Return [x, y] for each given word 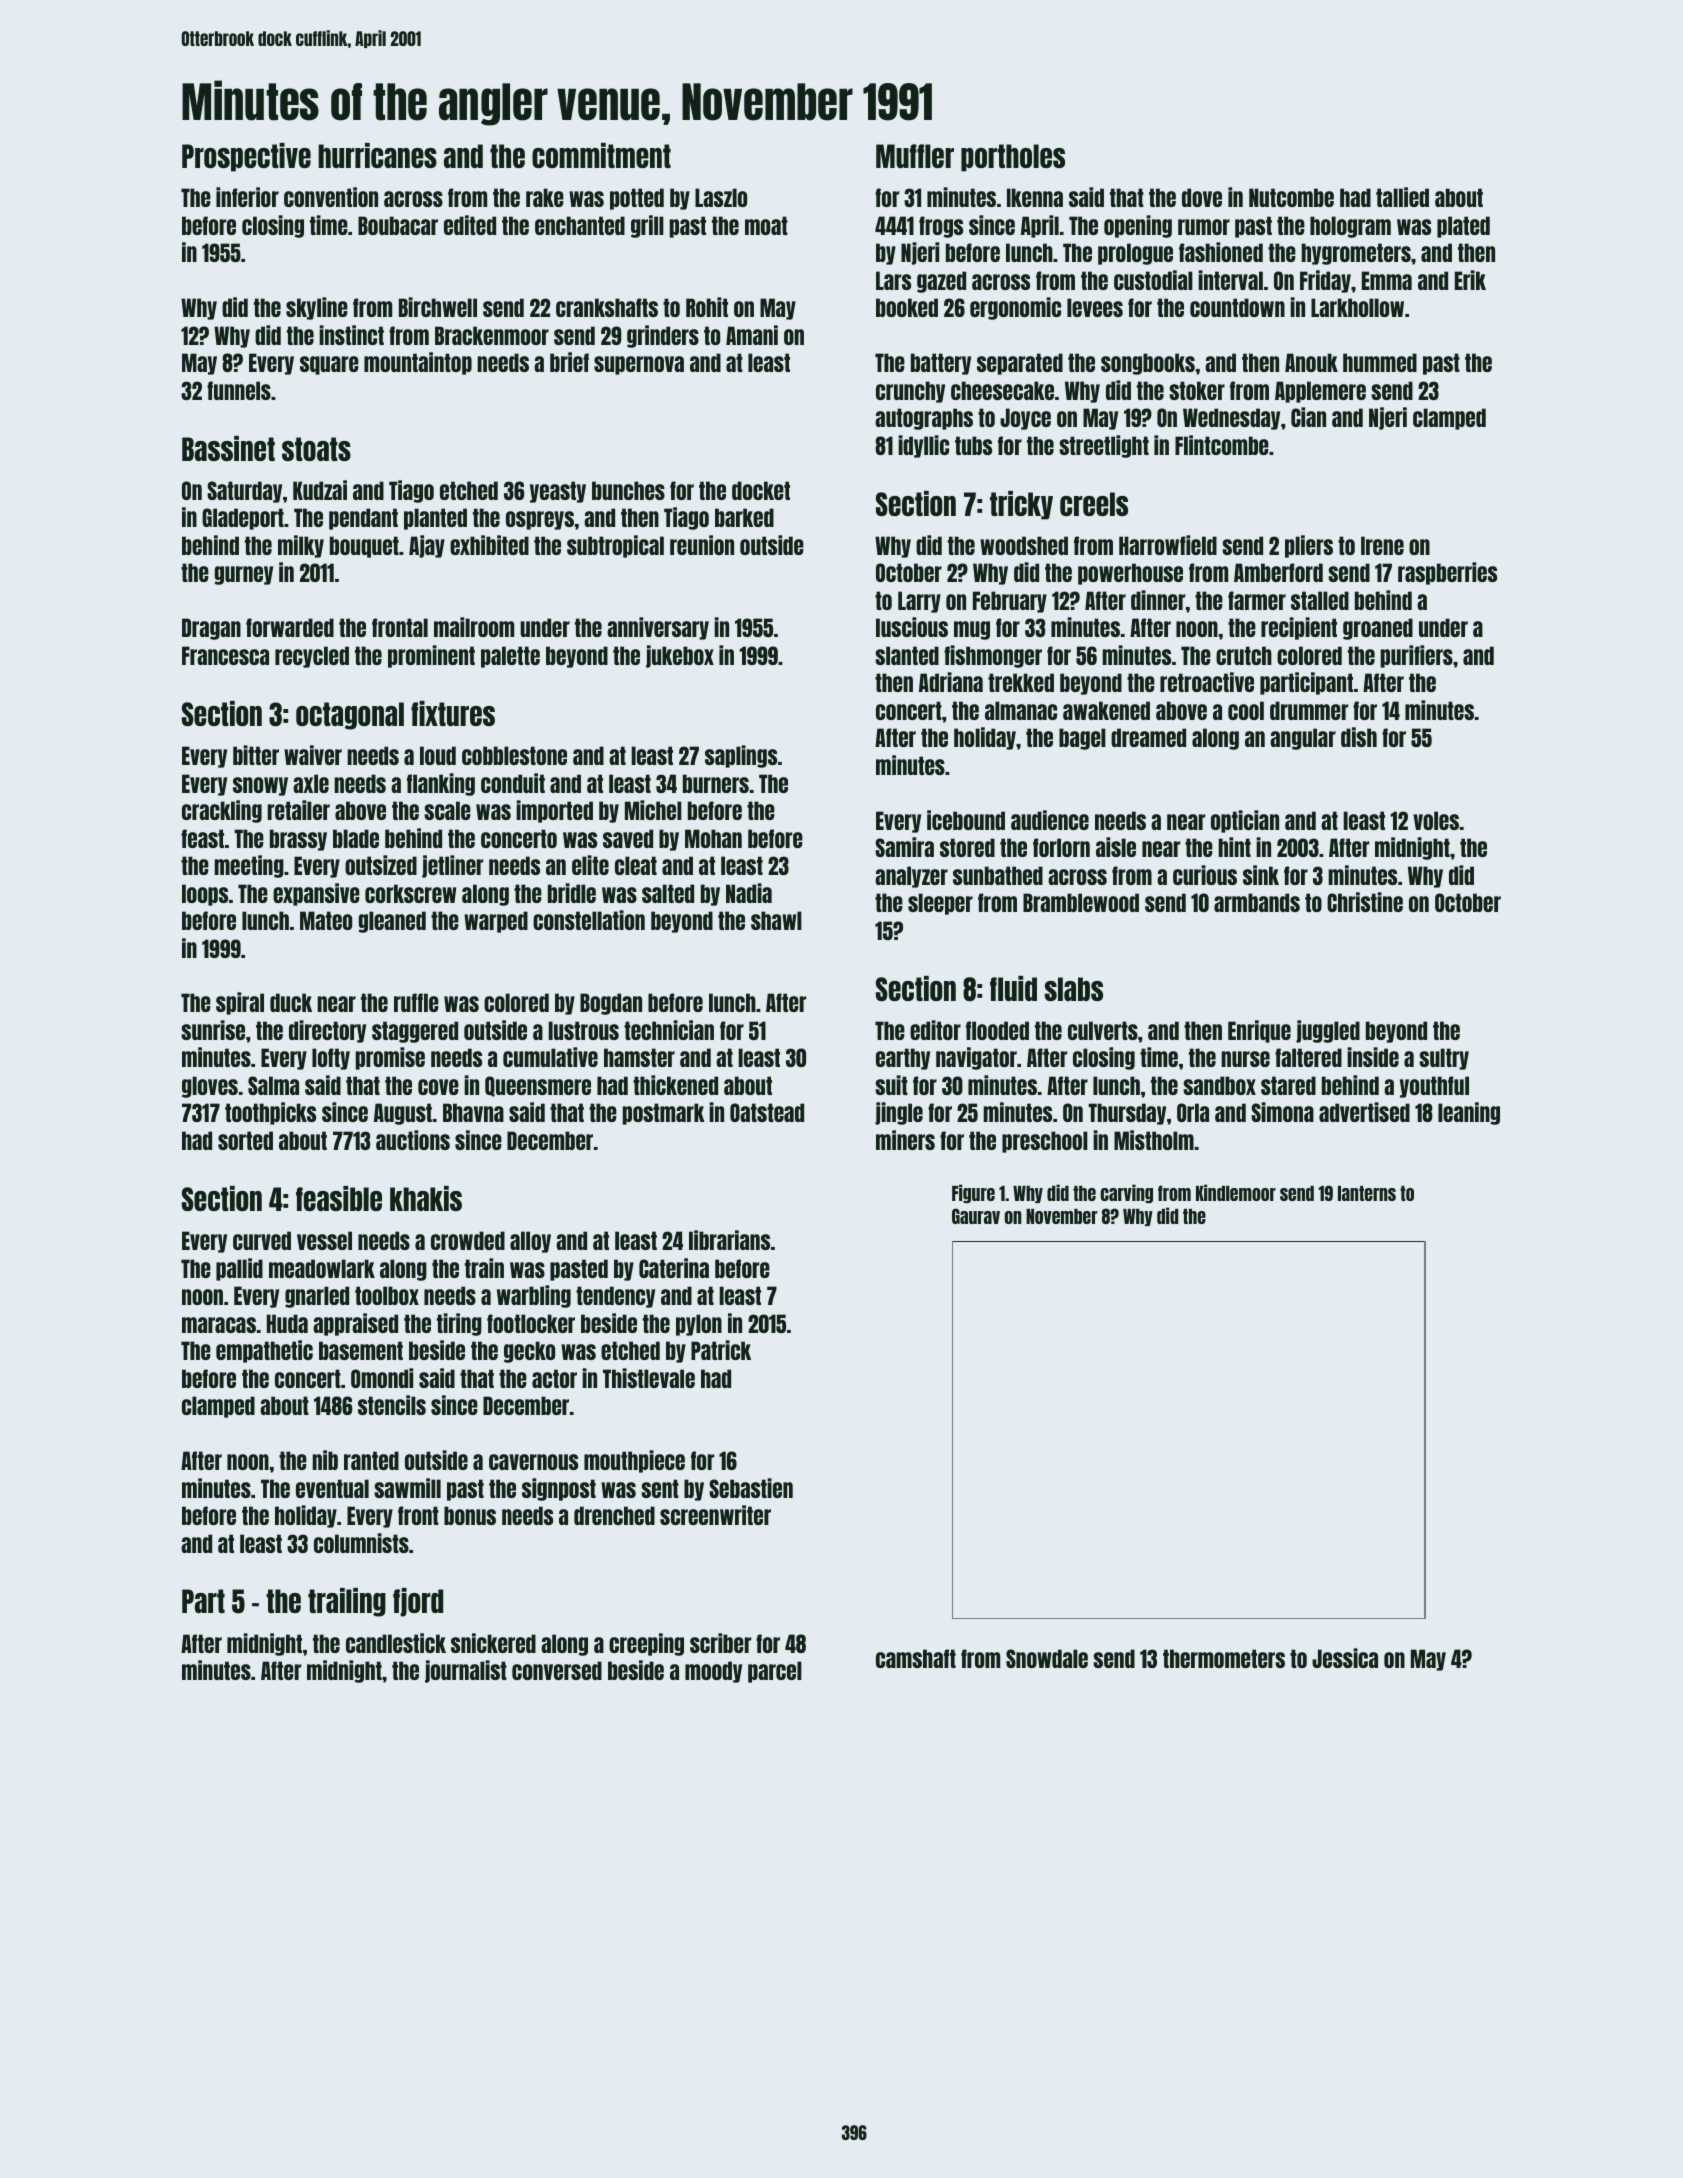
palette [510, 657]
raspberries [1447, 573]
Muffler [915, 156]
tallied [1402, 197]
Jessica [1345, 1658]
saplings [741, 756]
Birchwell [438, 307]
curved [262, 1240]
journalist [466, 1671]
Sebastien [751, 1488]
